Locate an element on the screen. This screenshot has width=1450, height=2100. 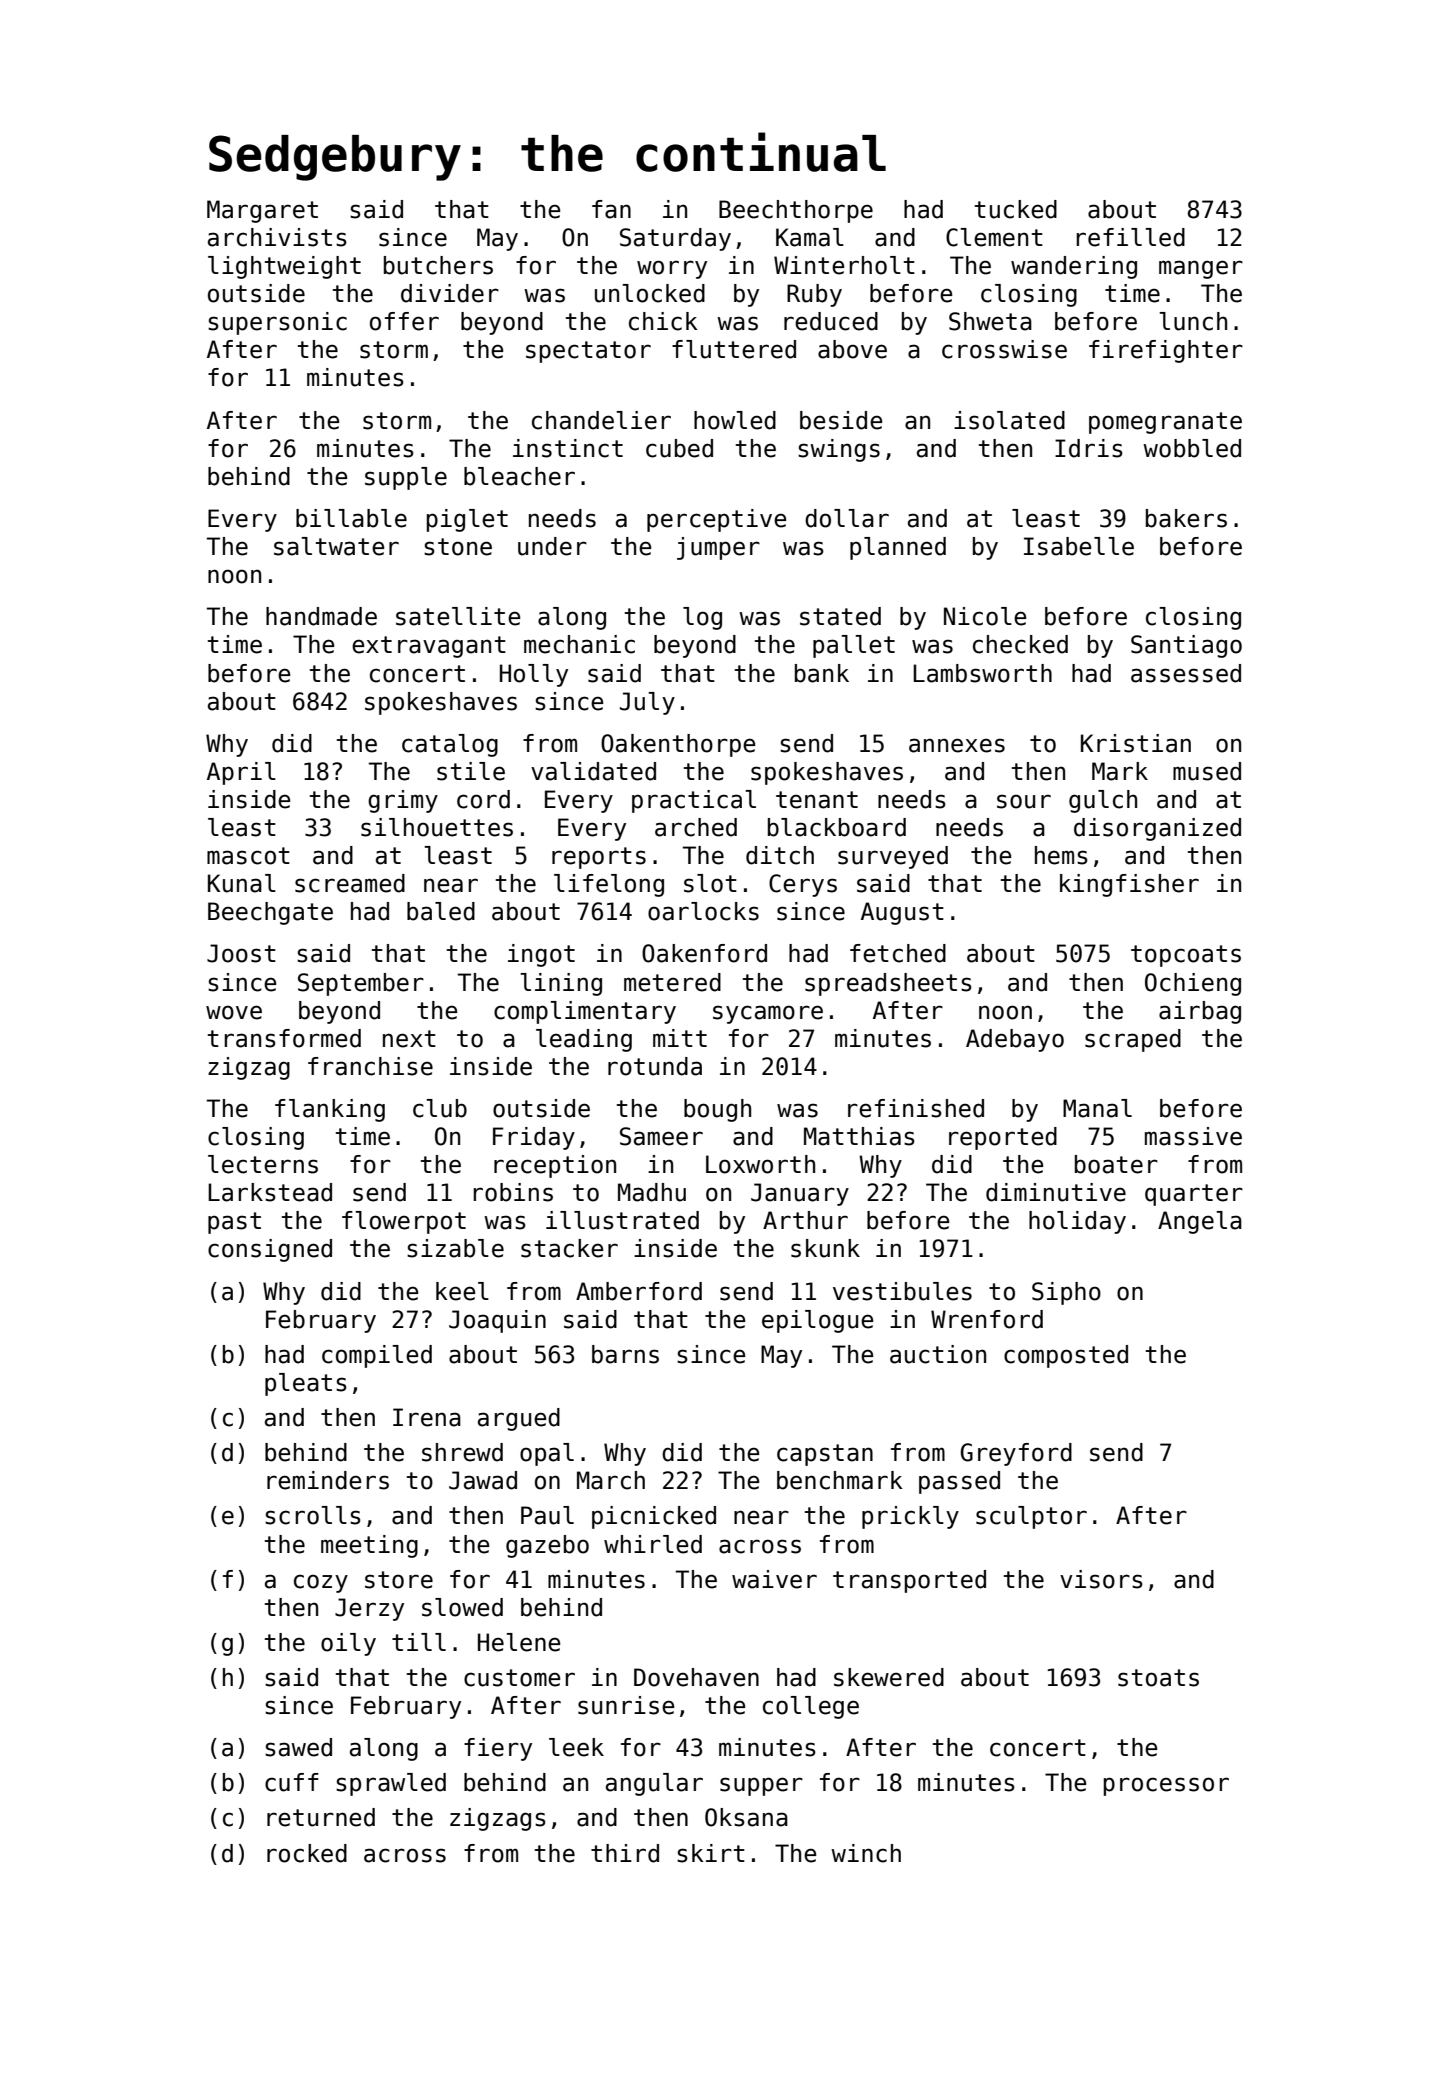
Ochieng is located at coordinates (1193, 984).
